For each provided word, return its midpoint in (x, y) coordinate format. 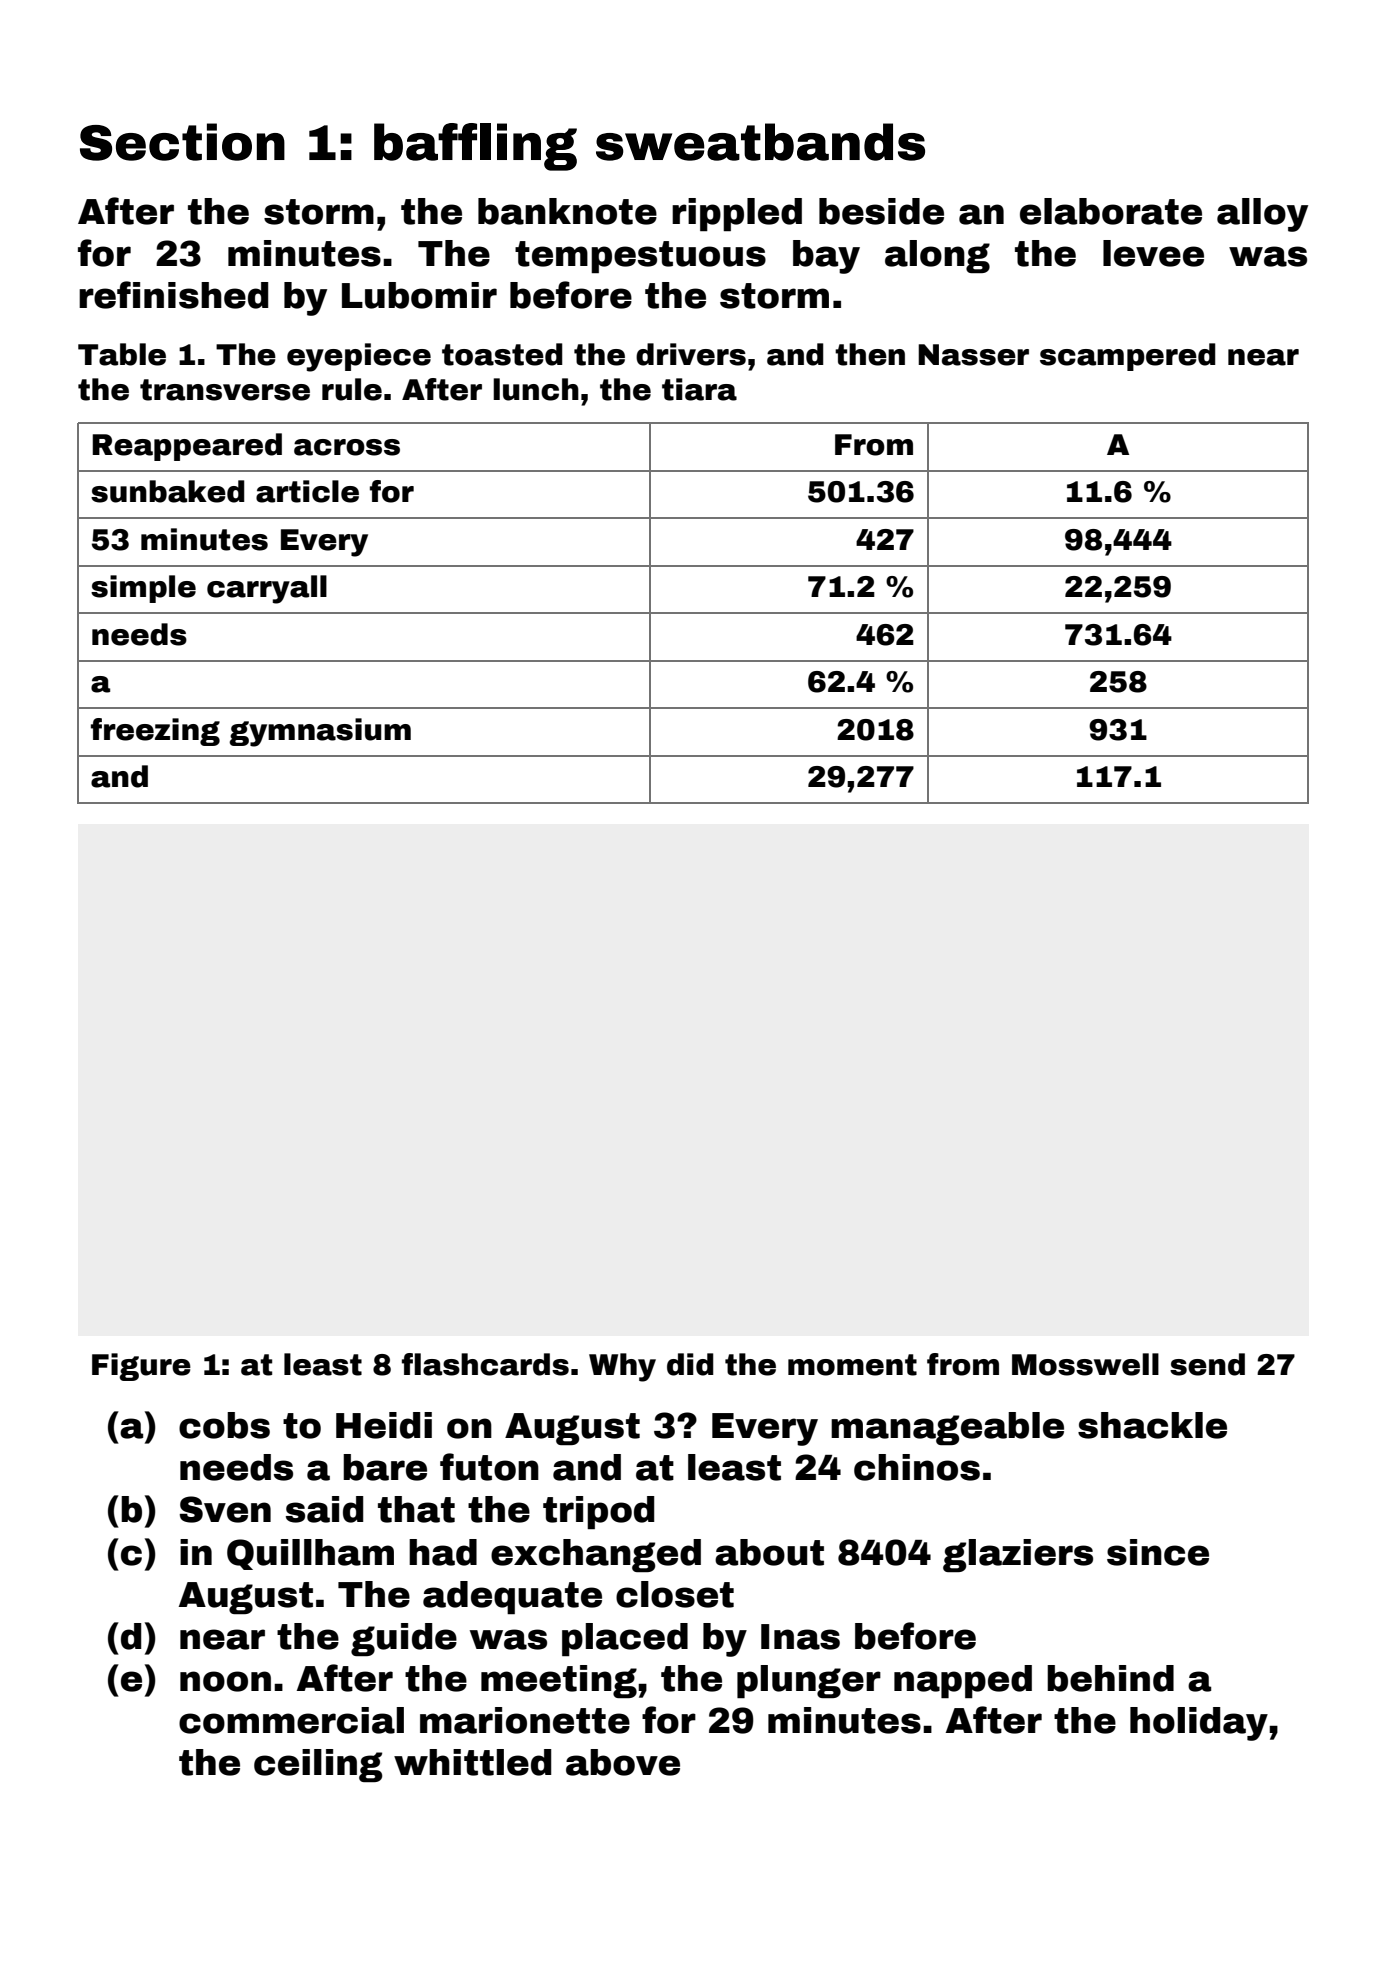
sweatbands (760, 142)
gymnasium (320, 732)
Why (622, 1367)
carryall (267, 589)
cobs (224, 1425)
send (1207, 1364)
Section (182, 142)
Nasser (973, 355)
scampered (1127, 357)
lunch (536, 389)
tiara (699, 389)
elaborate (1111, 211)
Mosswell (1085, 1364)
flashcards (485, 1364)
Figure (141, 1367)
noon (225, 1681)
